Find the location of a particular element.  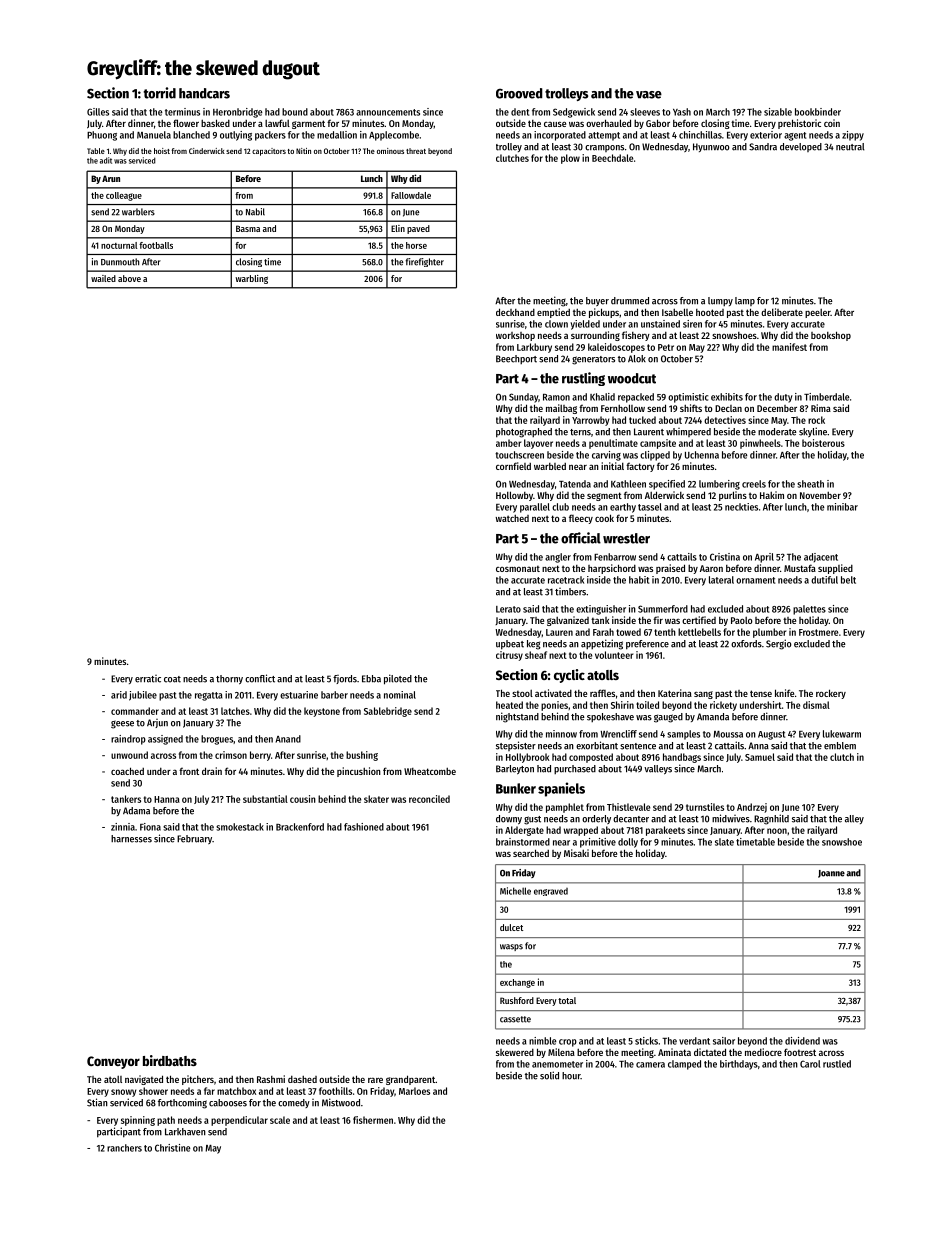

sheath is located at coordinates (810, 484).
